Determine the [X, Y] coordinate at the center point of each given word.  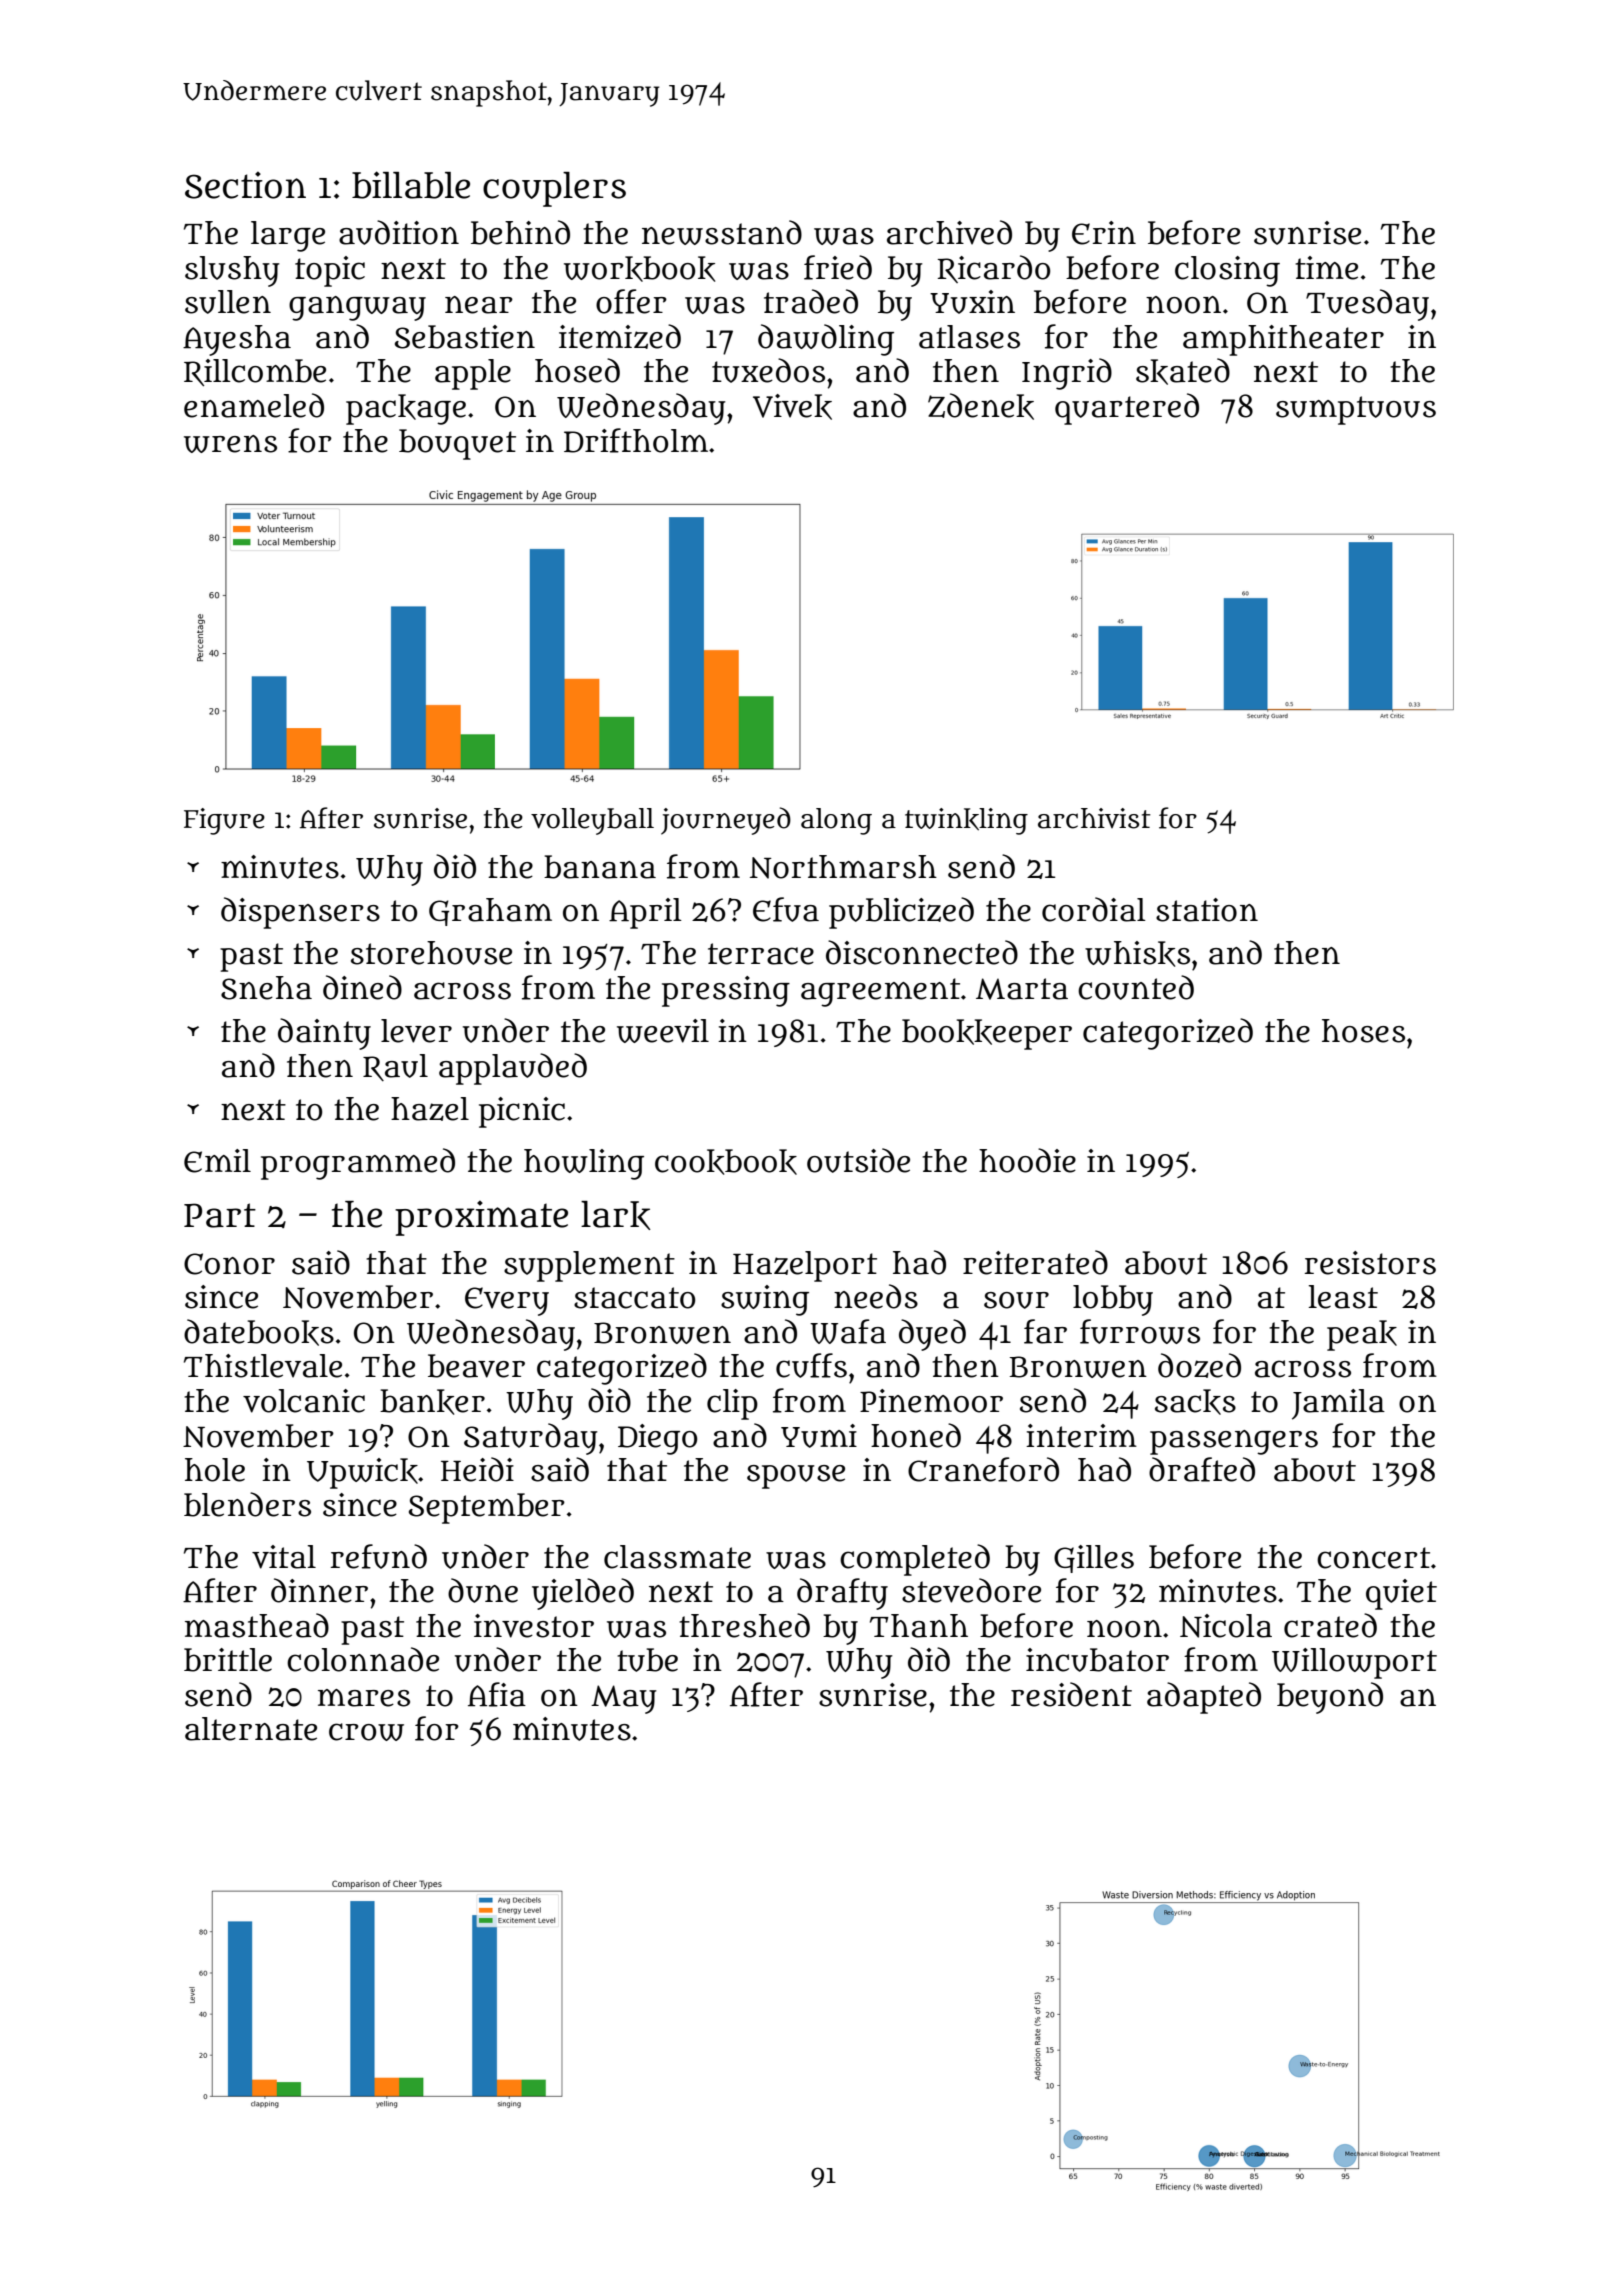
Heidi [477, 1469]
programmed [358, 1164]
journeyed [726, 821]
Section [245, 185]
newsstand [722, 232]
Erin [1104, 233]
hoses [1363, 1031]
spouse [796, 1477]
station [1207, 910]
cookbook [726, 1162]
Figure [224, 821]
